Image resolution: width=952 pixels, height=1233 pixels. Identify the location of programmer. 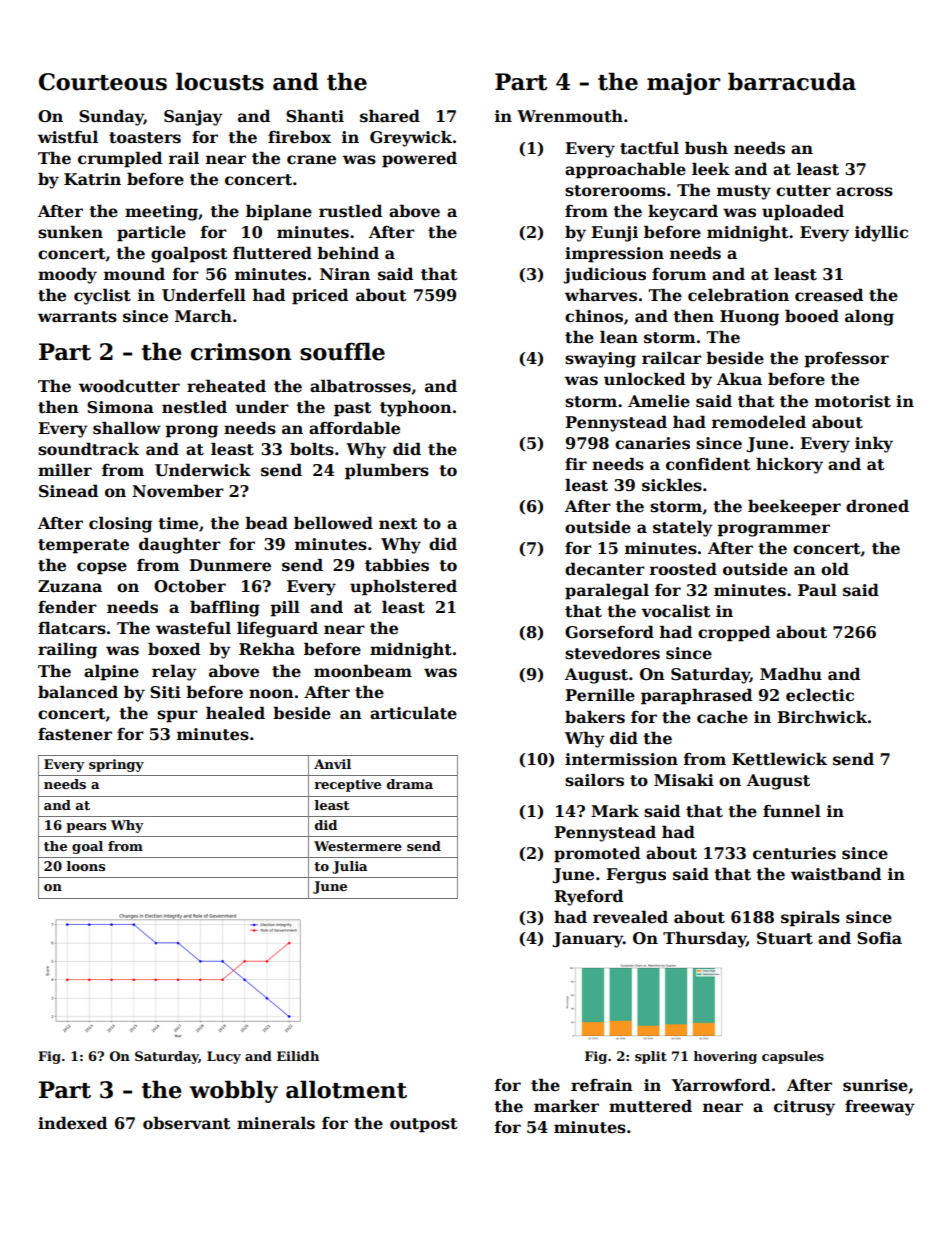
(773, 530).
